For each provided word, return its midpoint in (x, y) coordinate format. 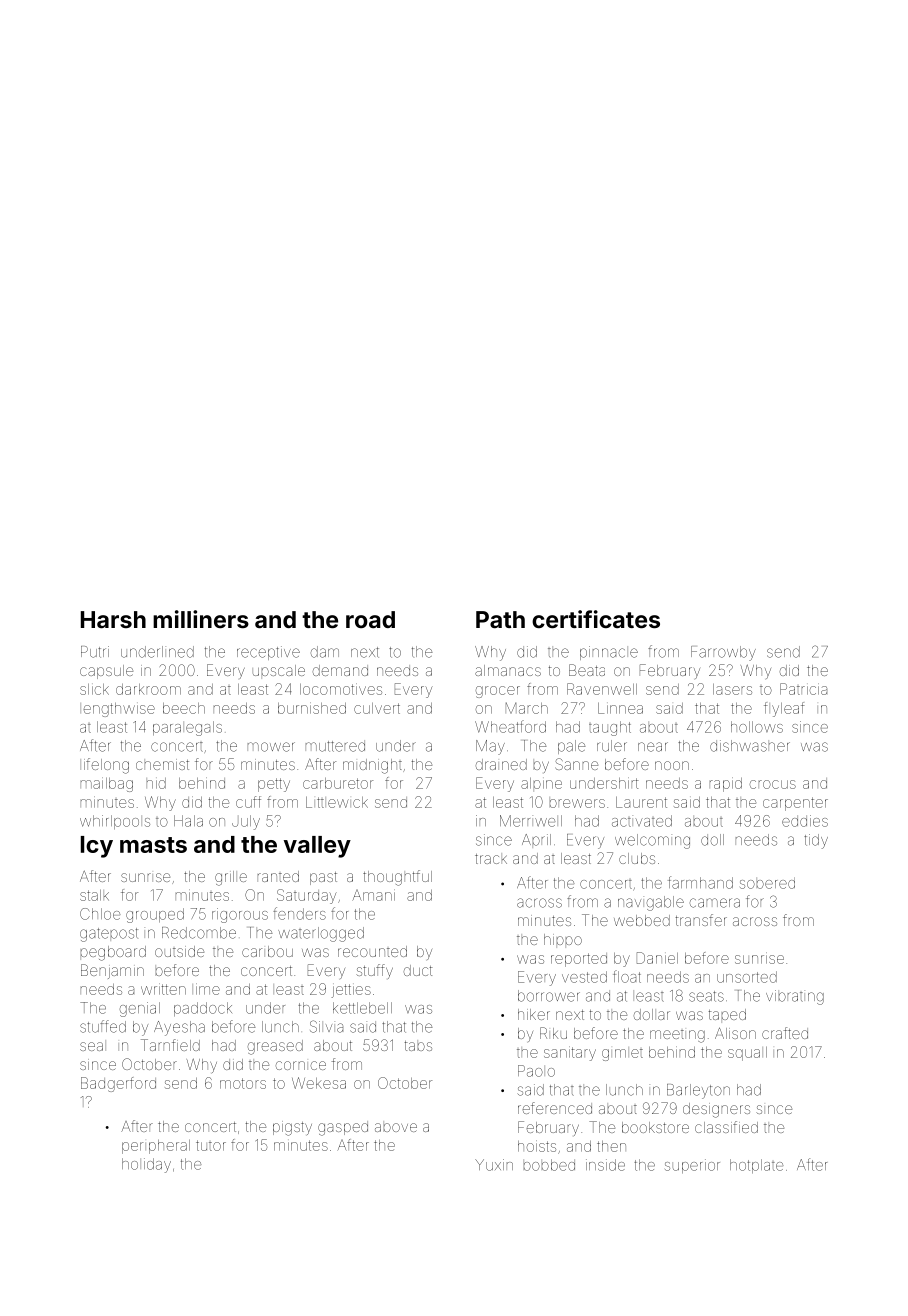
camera (715, 903)
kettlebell (362, 1008)
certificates (596, 619)
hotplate (756, 1166)
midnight (372, 766)
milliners (201, 619)
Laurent (641, 802)
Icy (97, 847)
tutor (211, 1145)
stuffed (103, 1026)
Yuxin (494, 1165)
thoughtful (397, 878)
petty (274, 785)
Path (500, 619)
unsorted (747, 977)
